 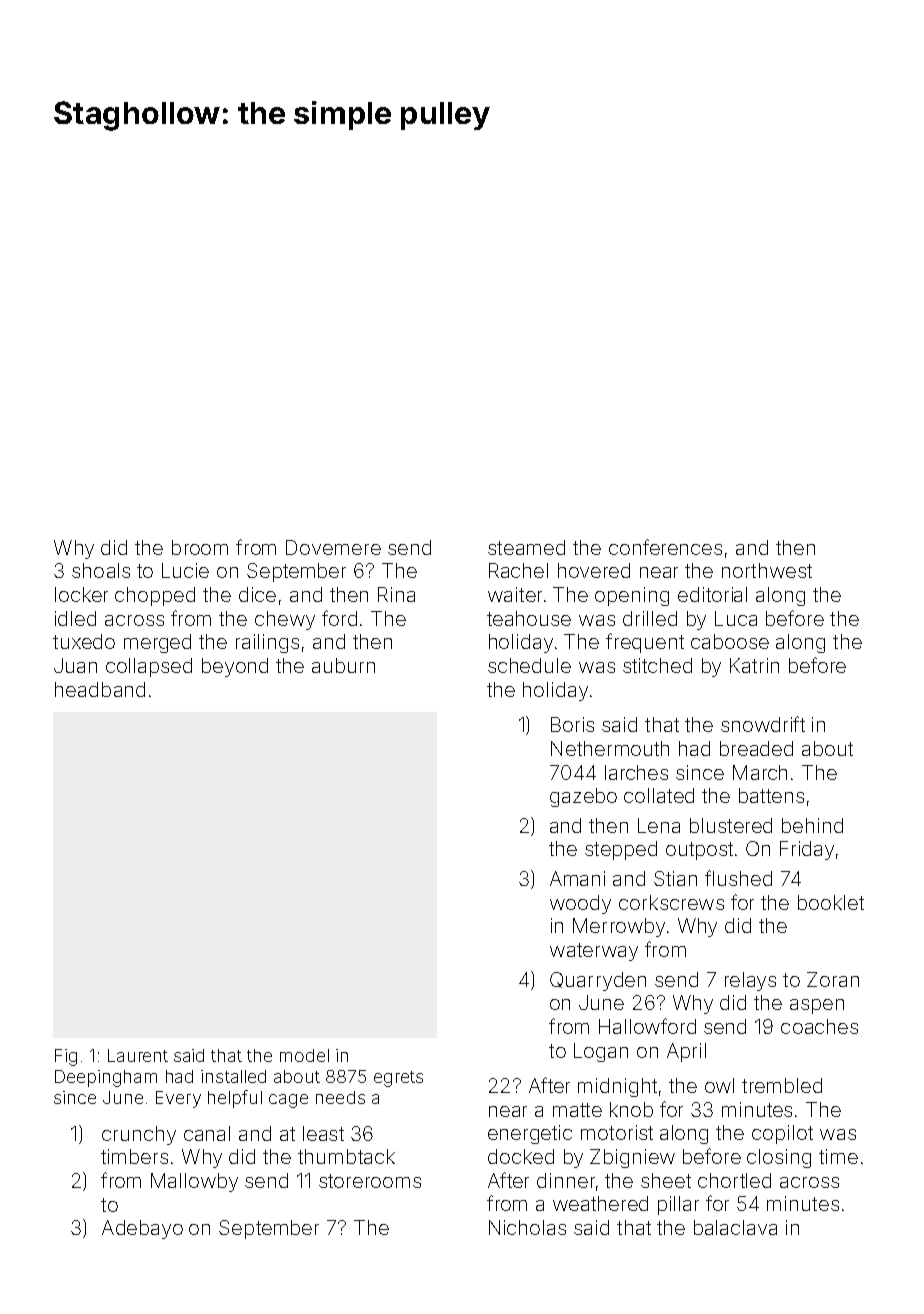 I want to click on woody, so click(x=580, y=904).
